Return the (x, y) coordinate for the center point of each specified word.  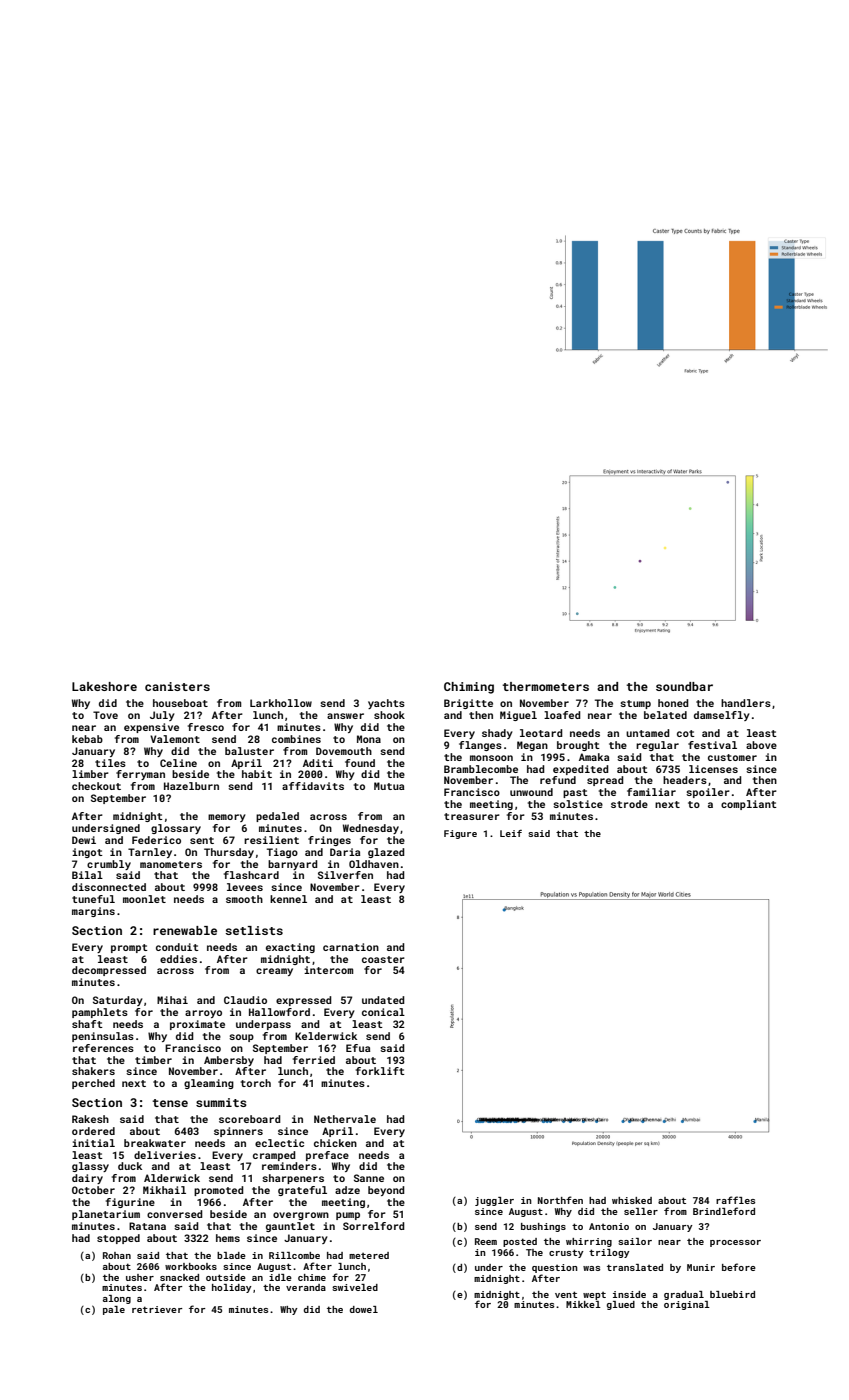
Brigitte (468, 704)
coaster (383, 959)
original (687, 1305)
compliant (749, 805)
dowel (364, 1309)
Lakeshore (104, 686)
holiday (232, 1288)
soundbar (684, 686)
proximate (197, 1025)
